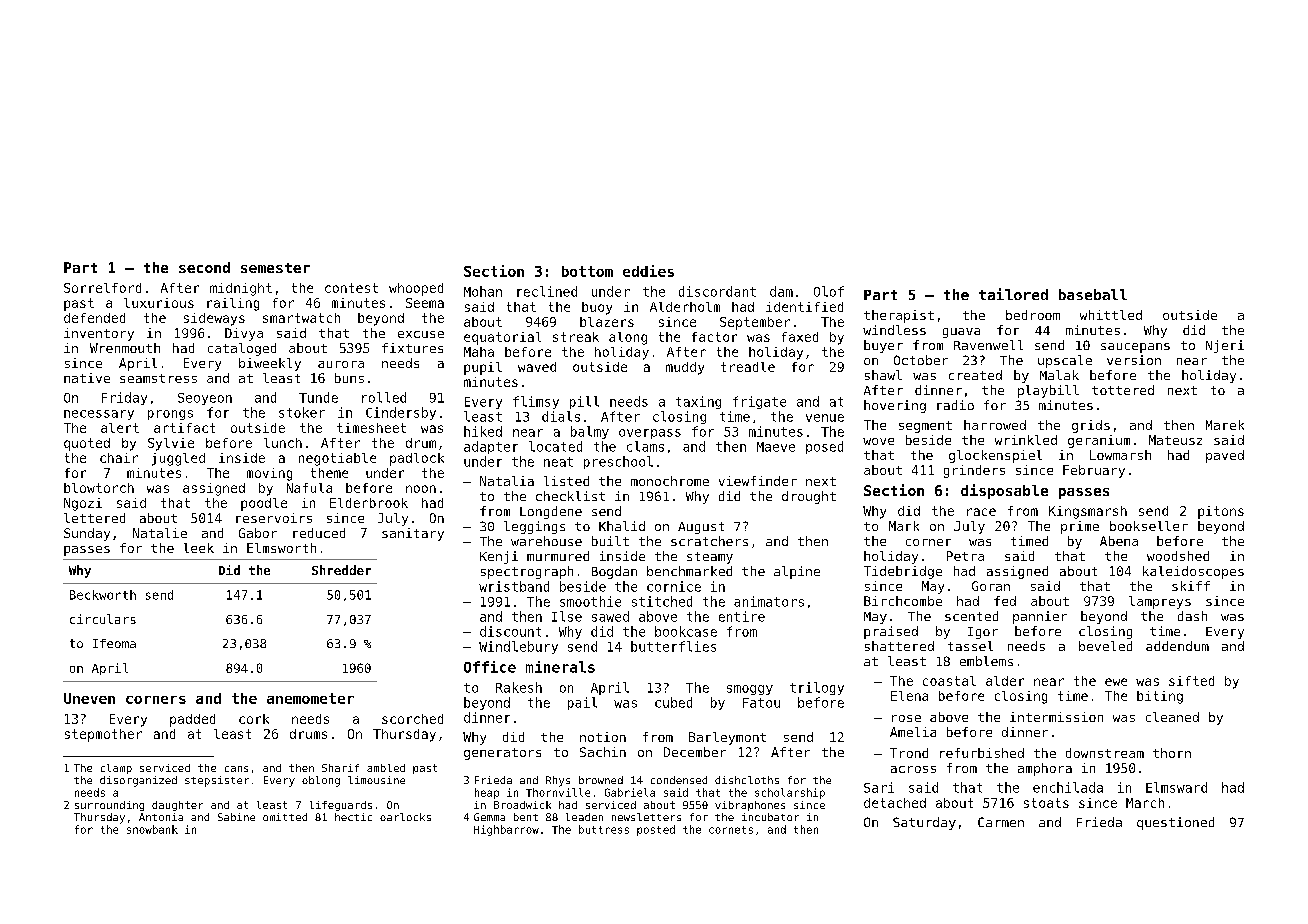 The height and width of the screenshot is (924, 1308). What do you see at coordinates (648, 271) in the screenshot?
I see `eddies` at bounding box center [648, 271].
